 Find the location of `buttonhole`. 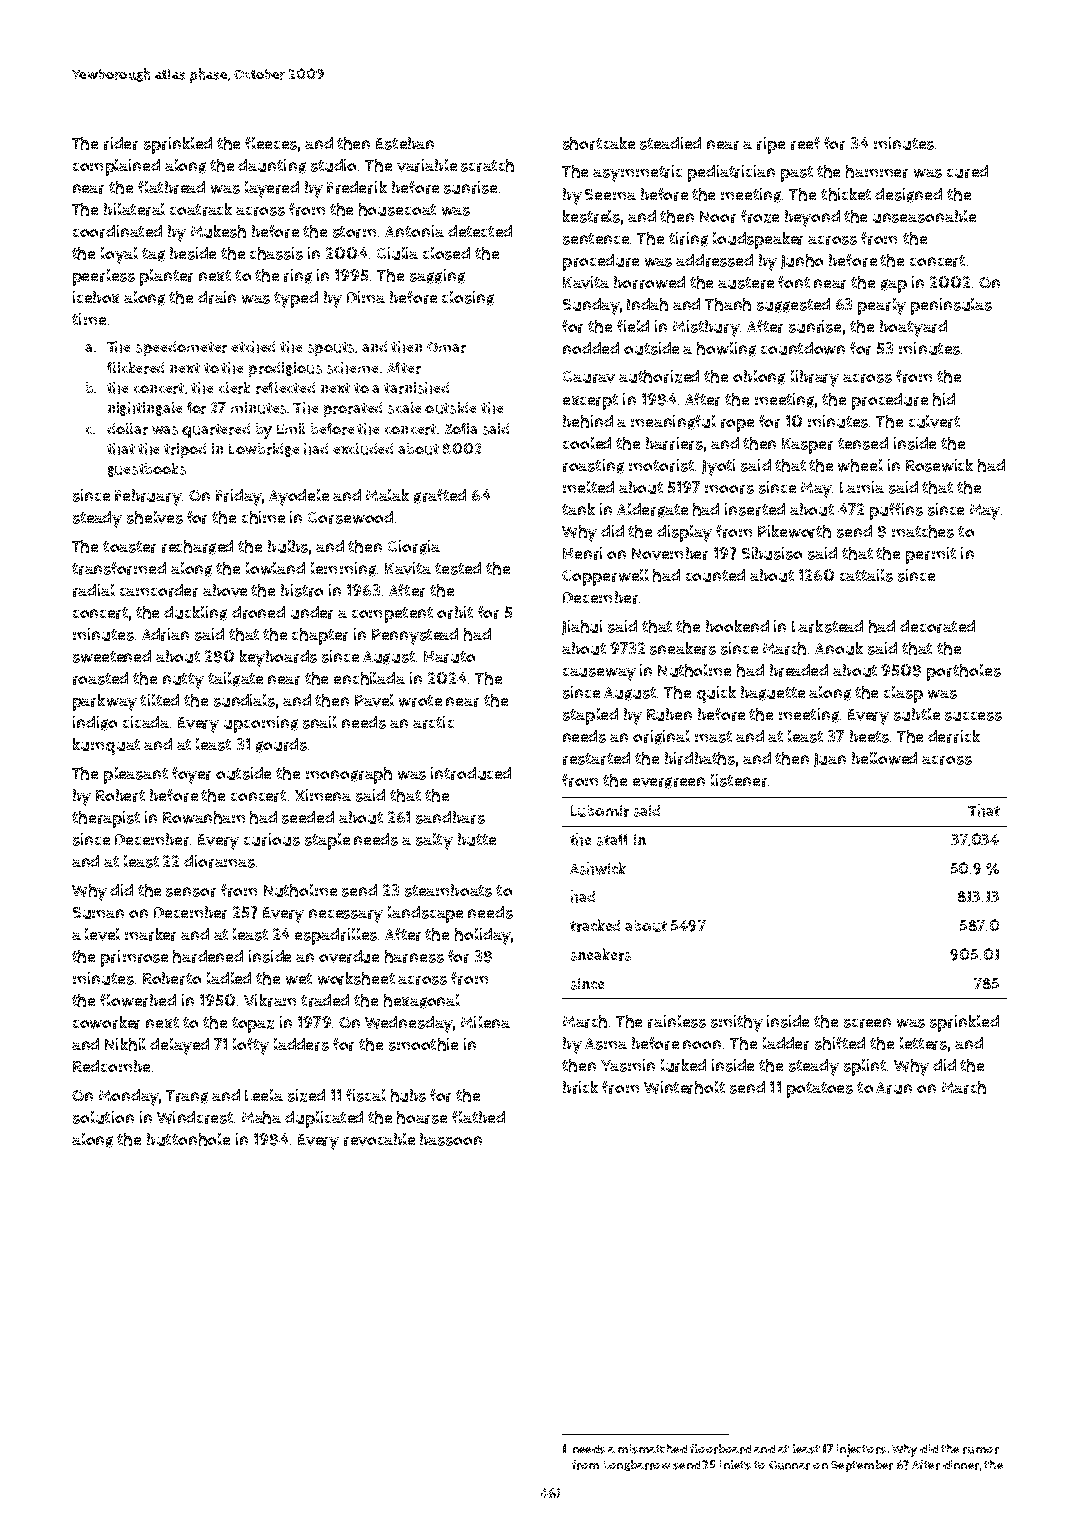

buttonhole is located at coordinates (188, 1139).
